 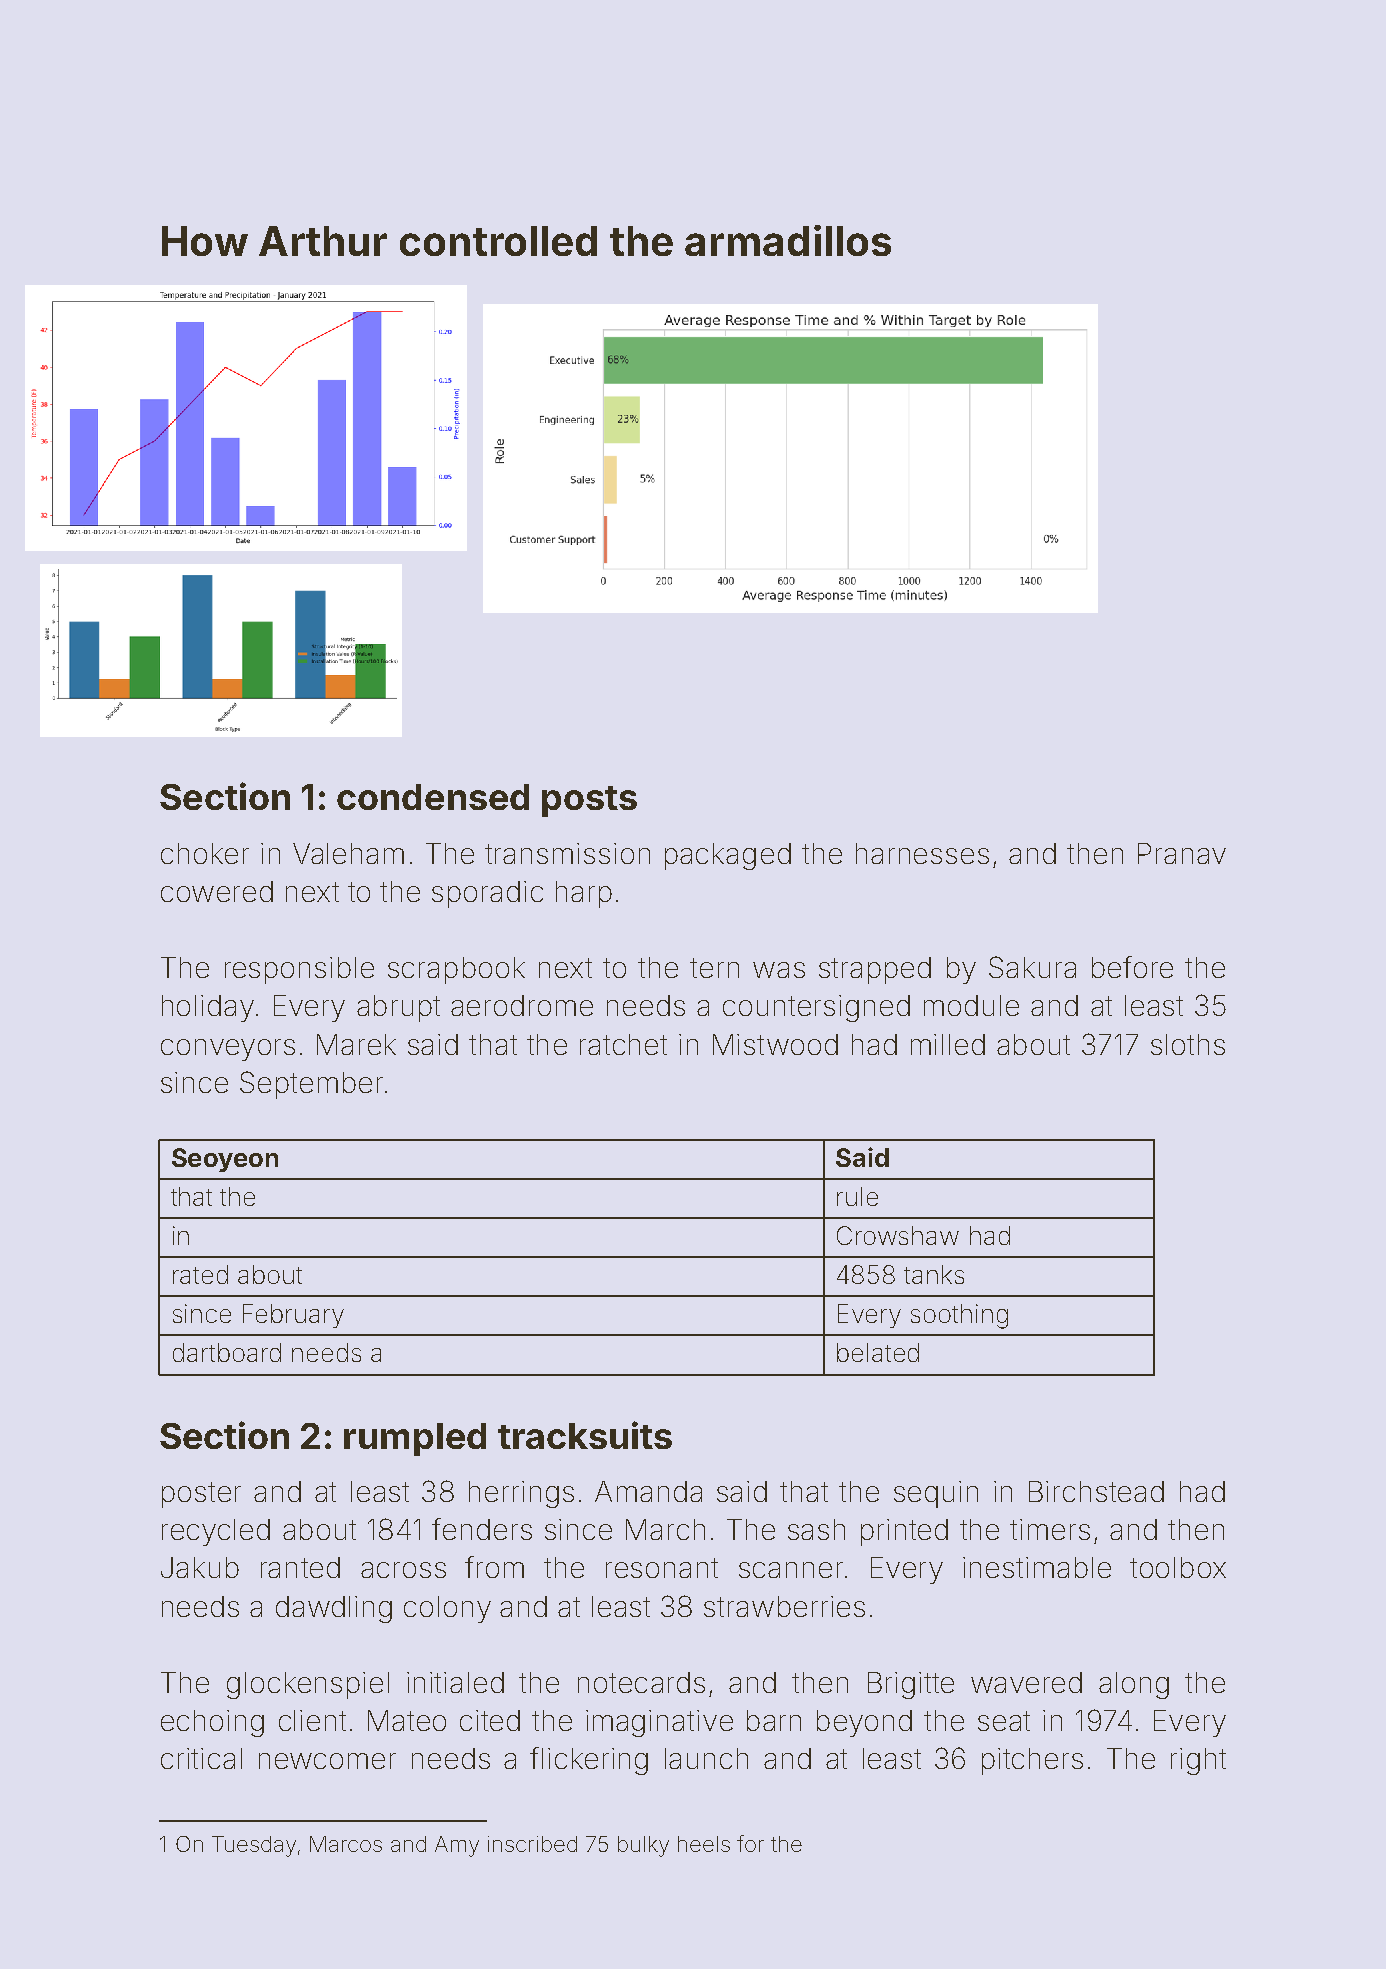 I want to click on posts, so click(x=589, y=801).
